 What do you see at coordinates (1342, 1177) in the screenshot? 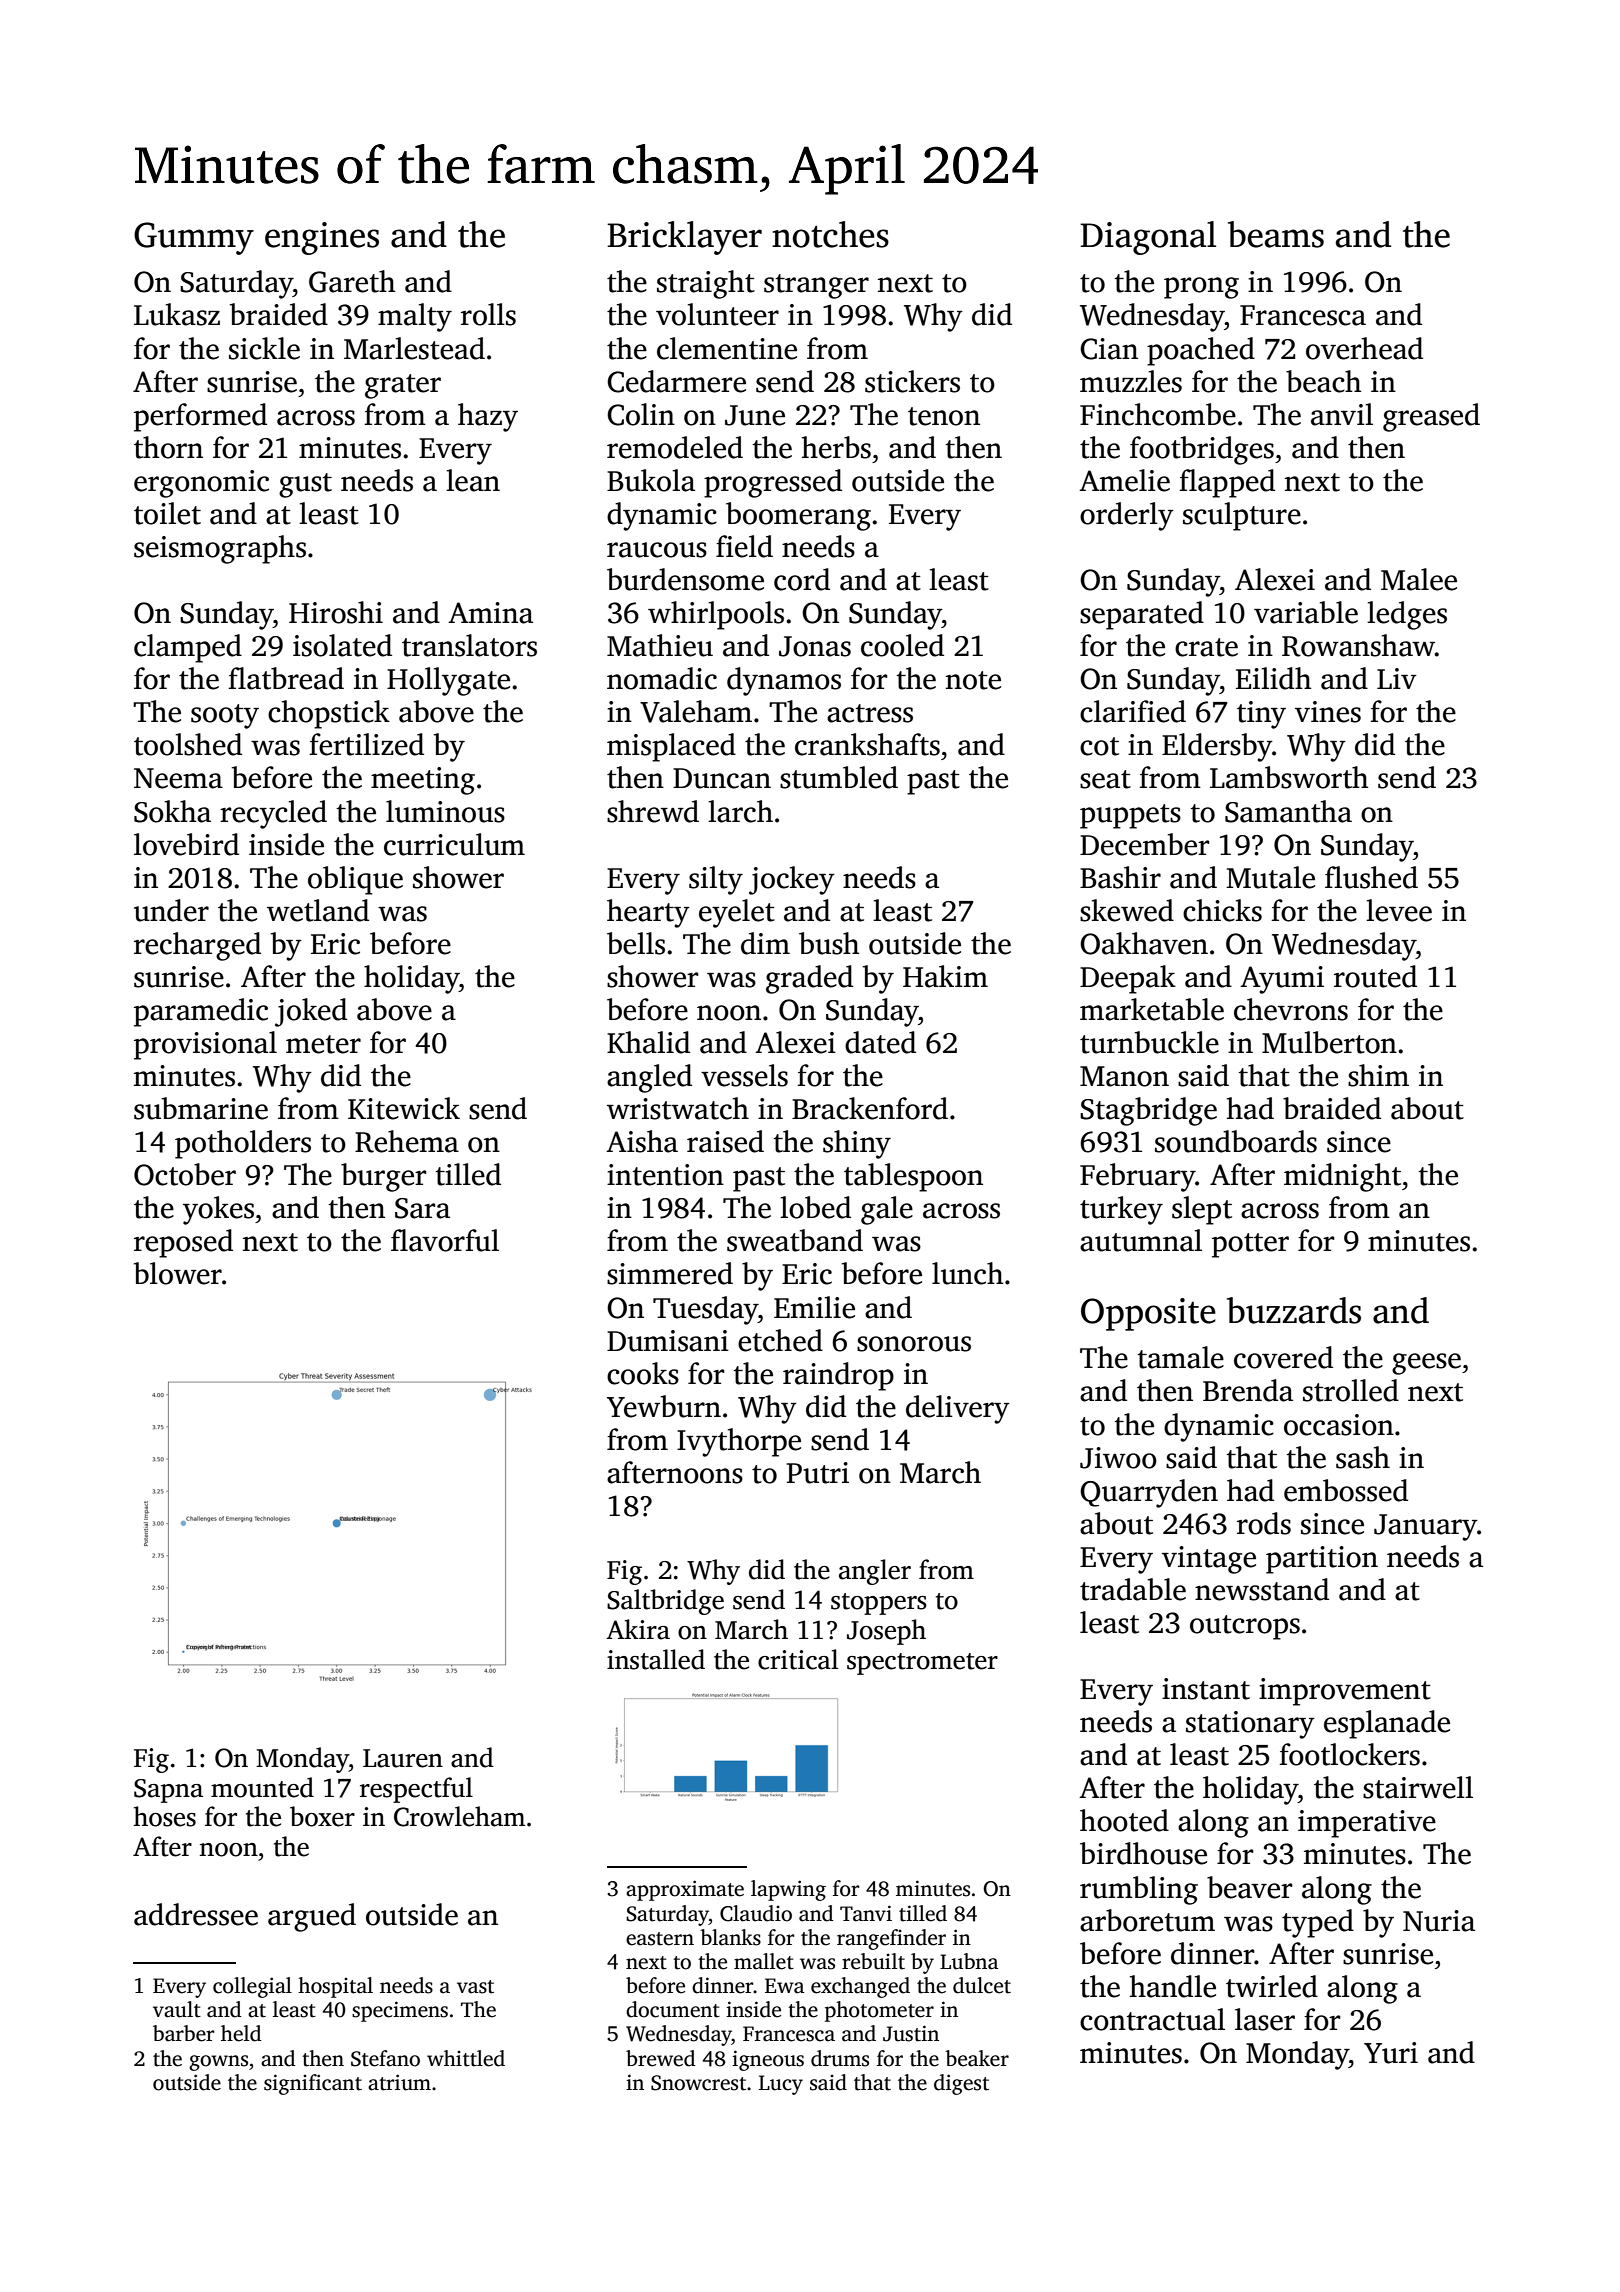
I see `midnight` at bounding box center [1342, 1177].
